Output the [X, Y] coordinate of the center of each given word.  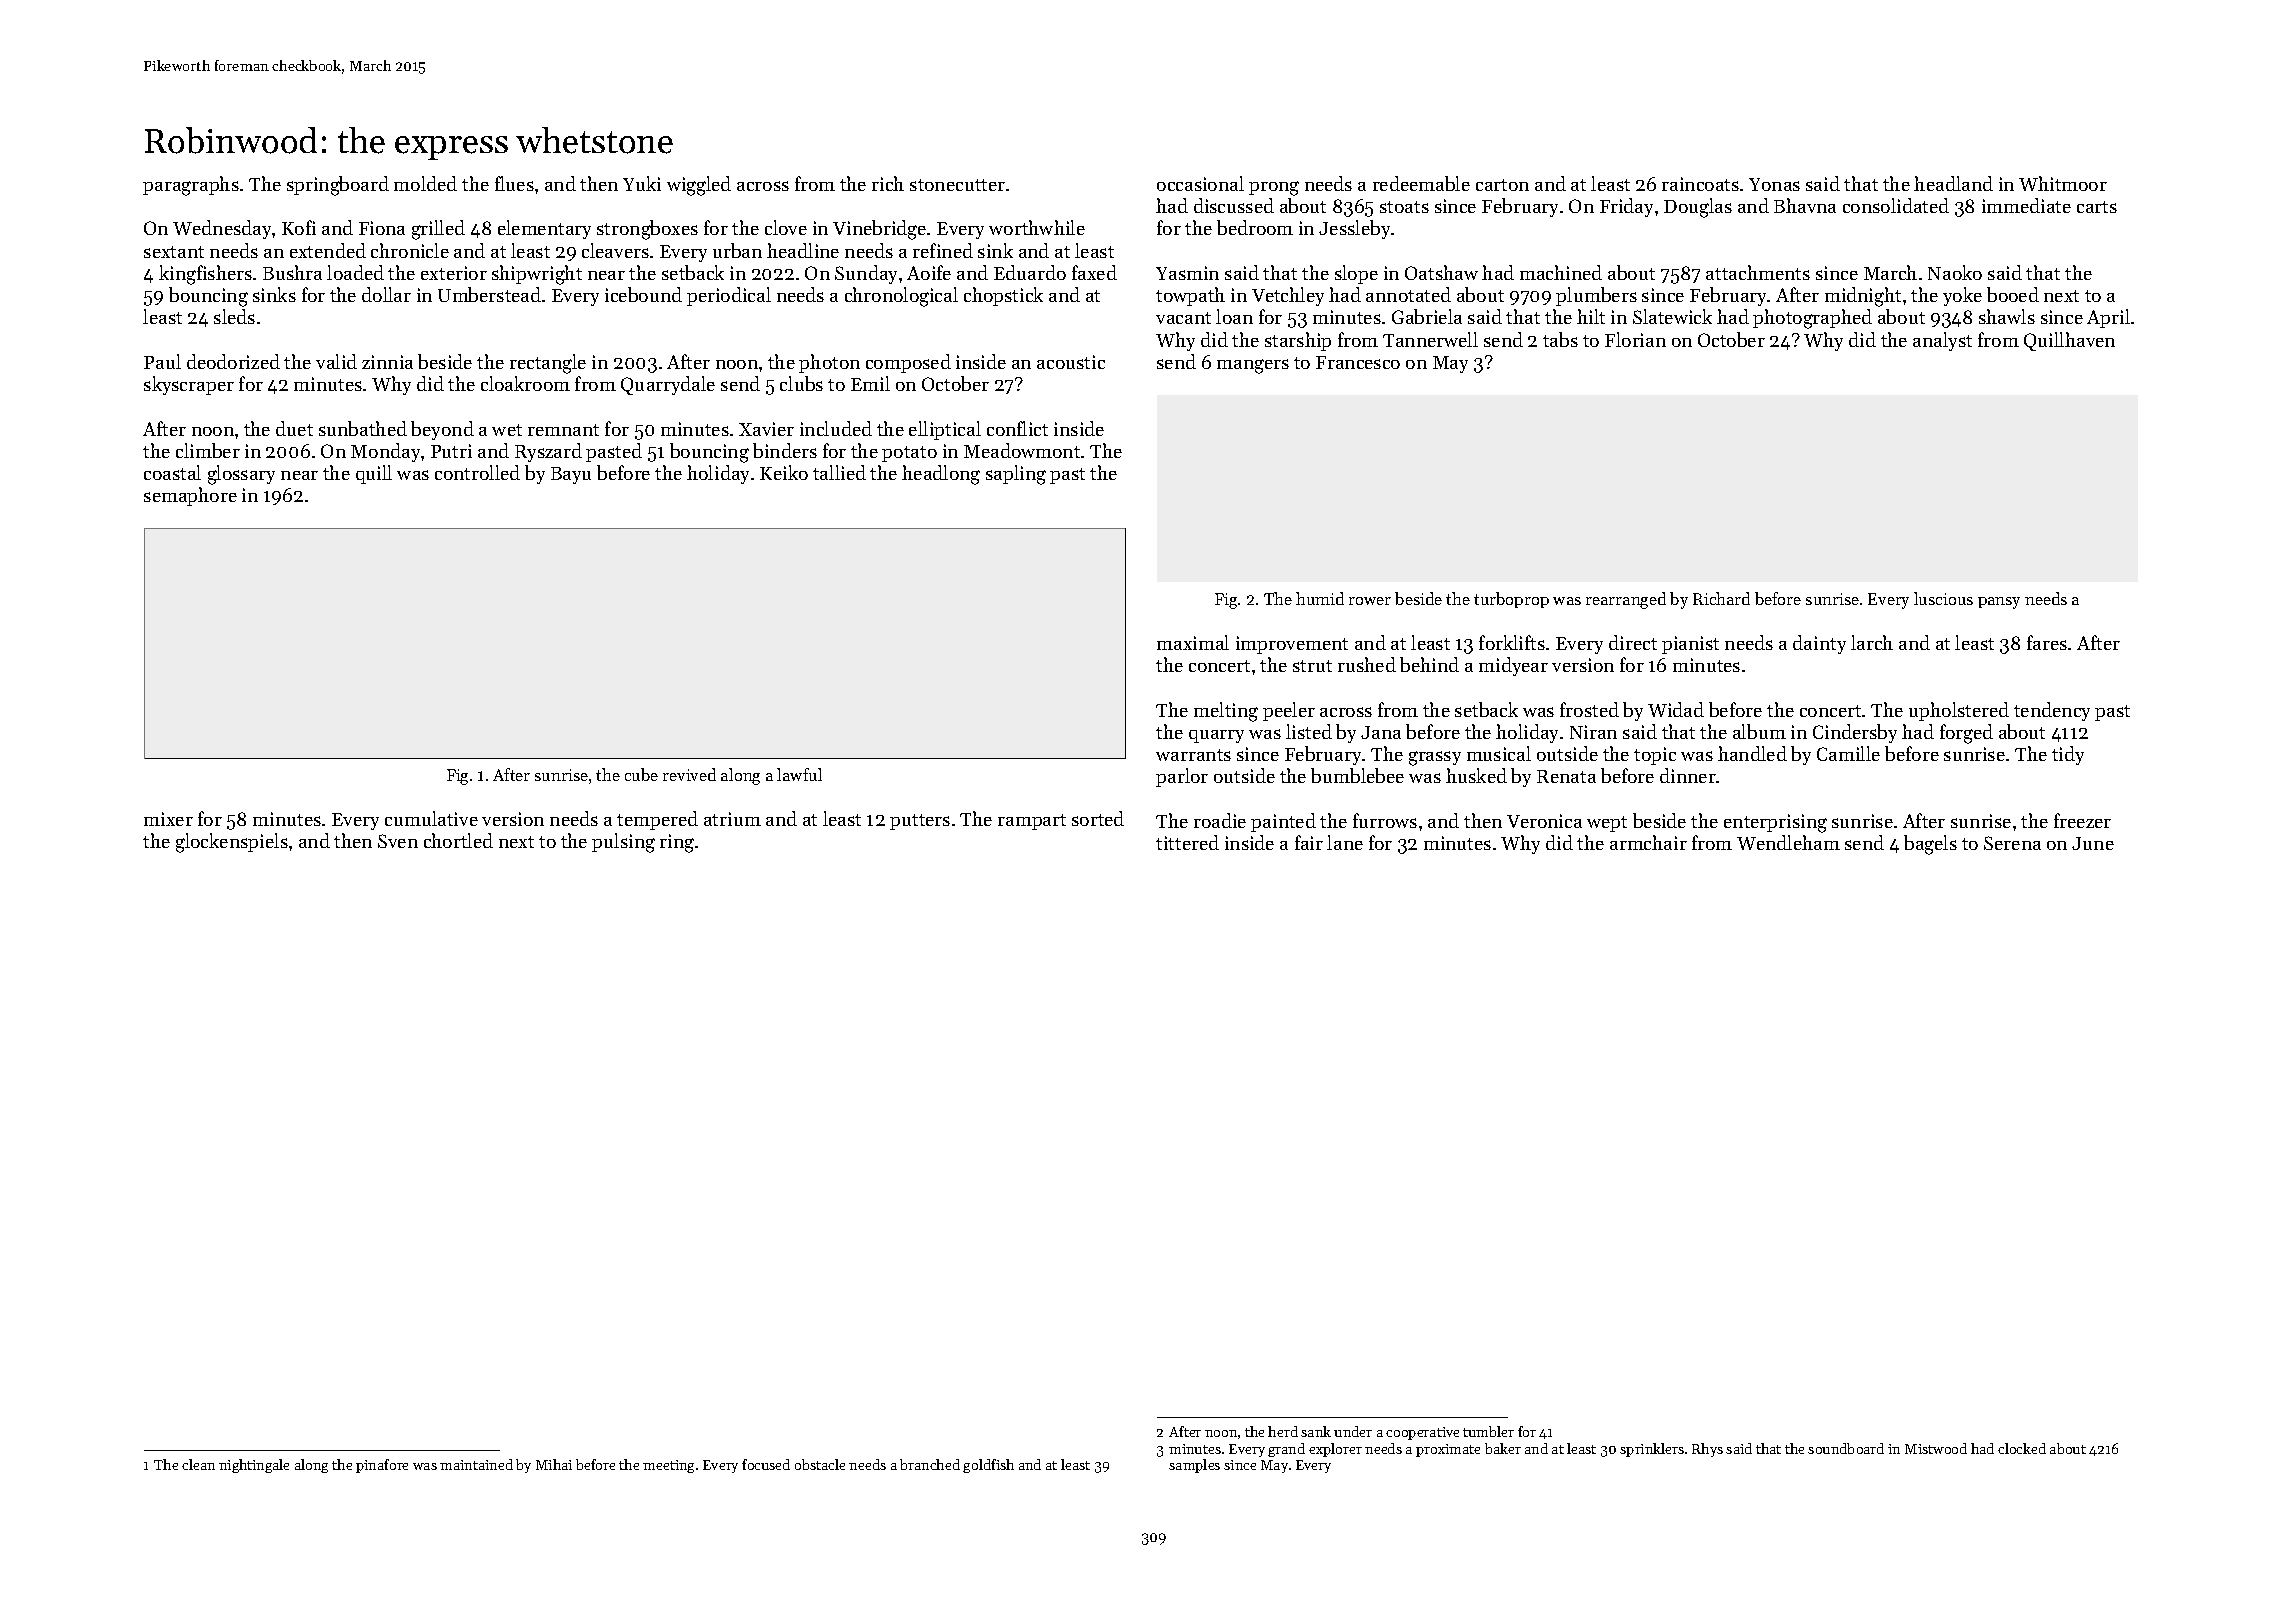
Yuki [642, 183]
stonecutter [957, 185]
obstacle [820, 1464]
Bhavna [1805, 205]
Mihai [554, 1464]
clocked [2022, 1448]
